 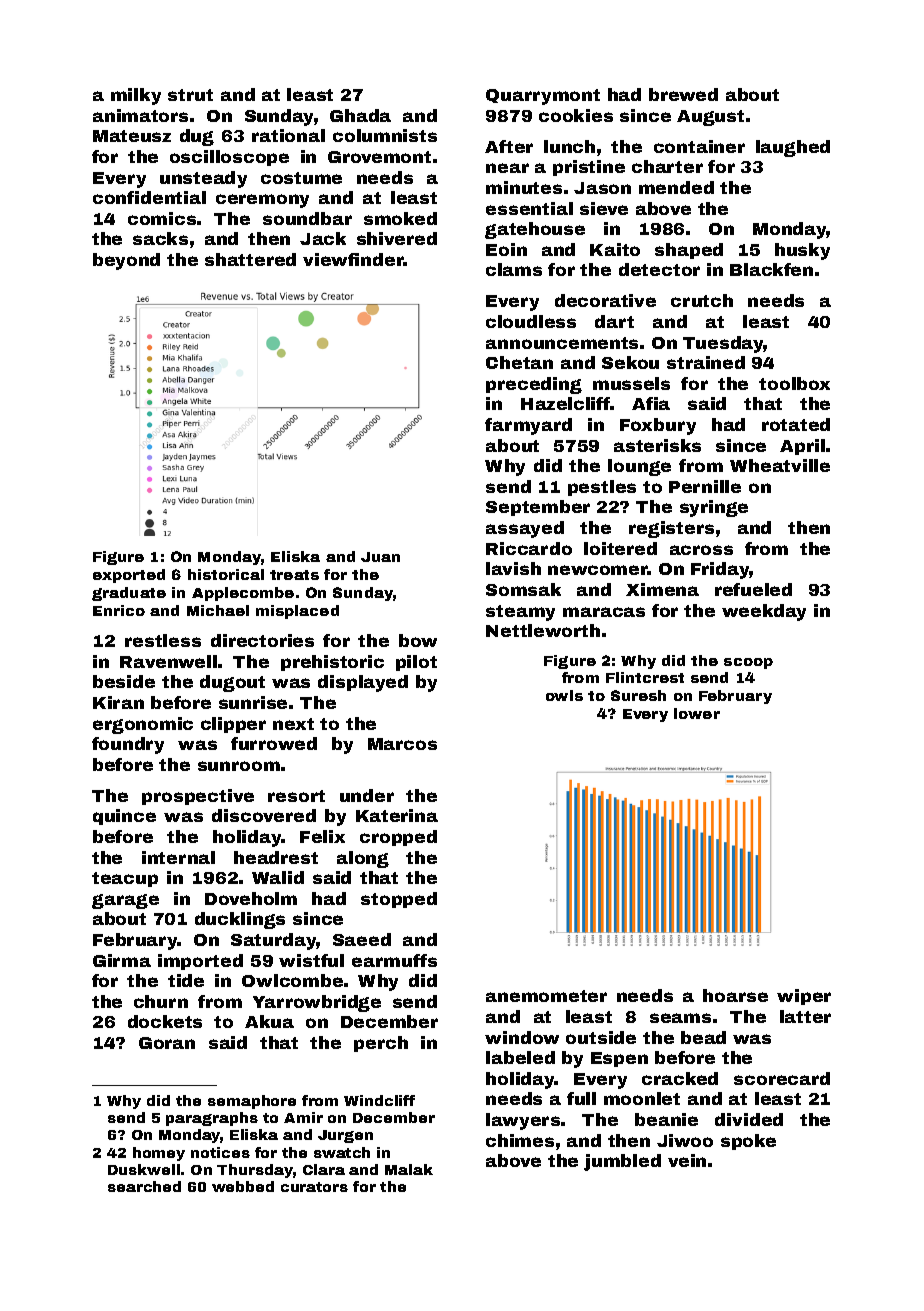 I want to click on strained, so click(x=706, y=362).
